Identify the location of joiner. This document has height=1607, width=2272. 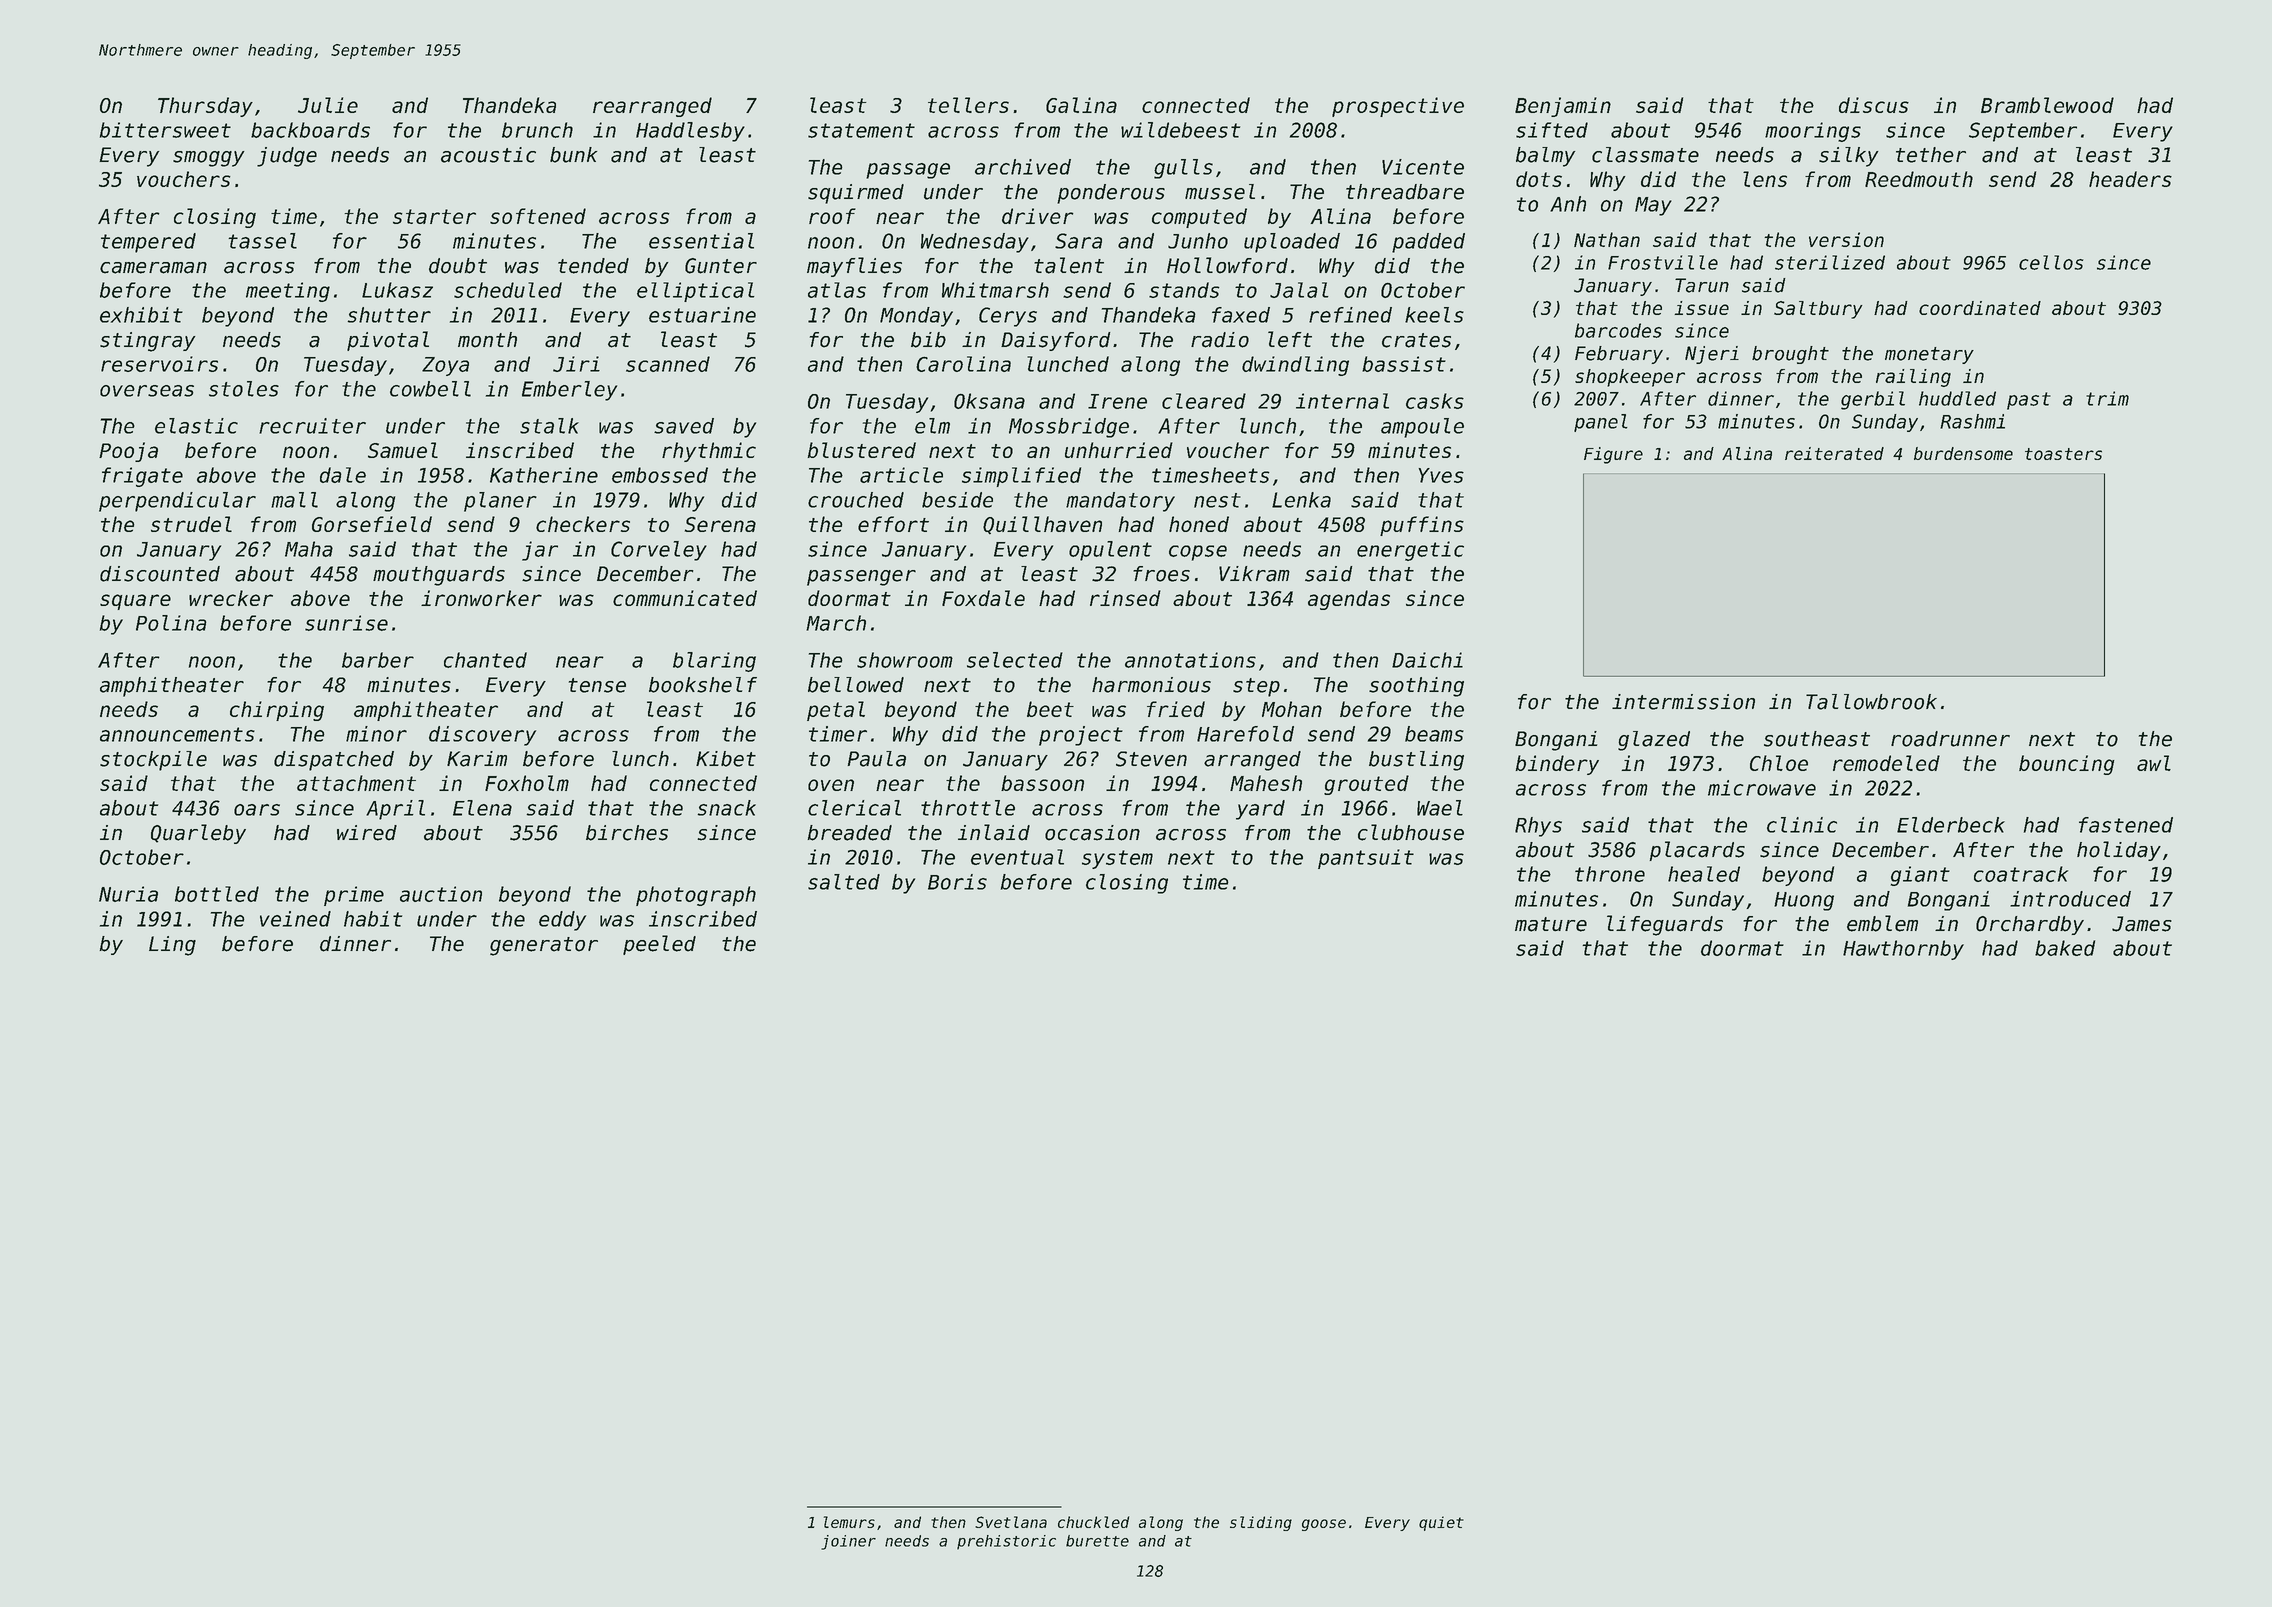
(848, 1542).
